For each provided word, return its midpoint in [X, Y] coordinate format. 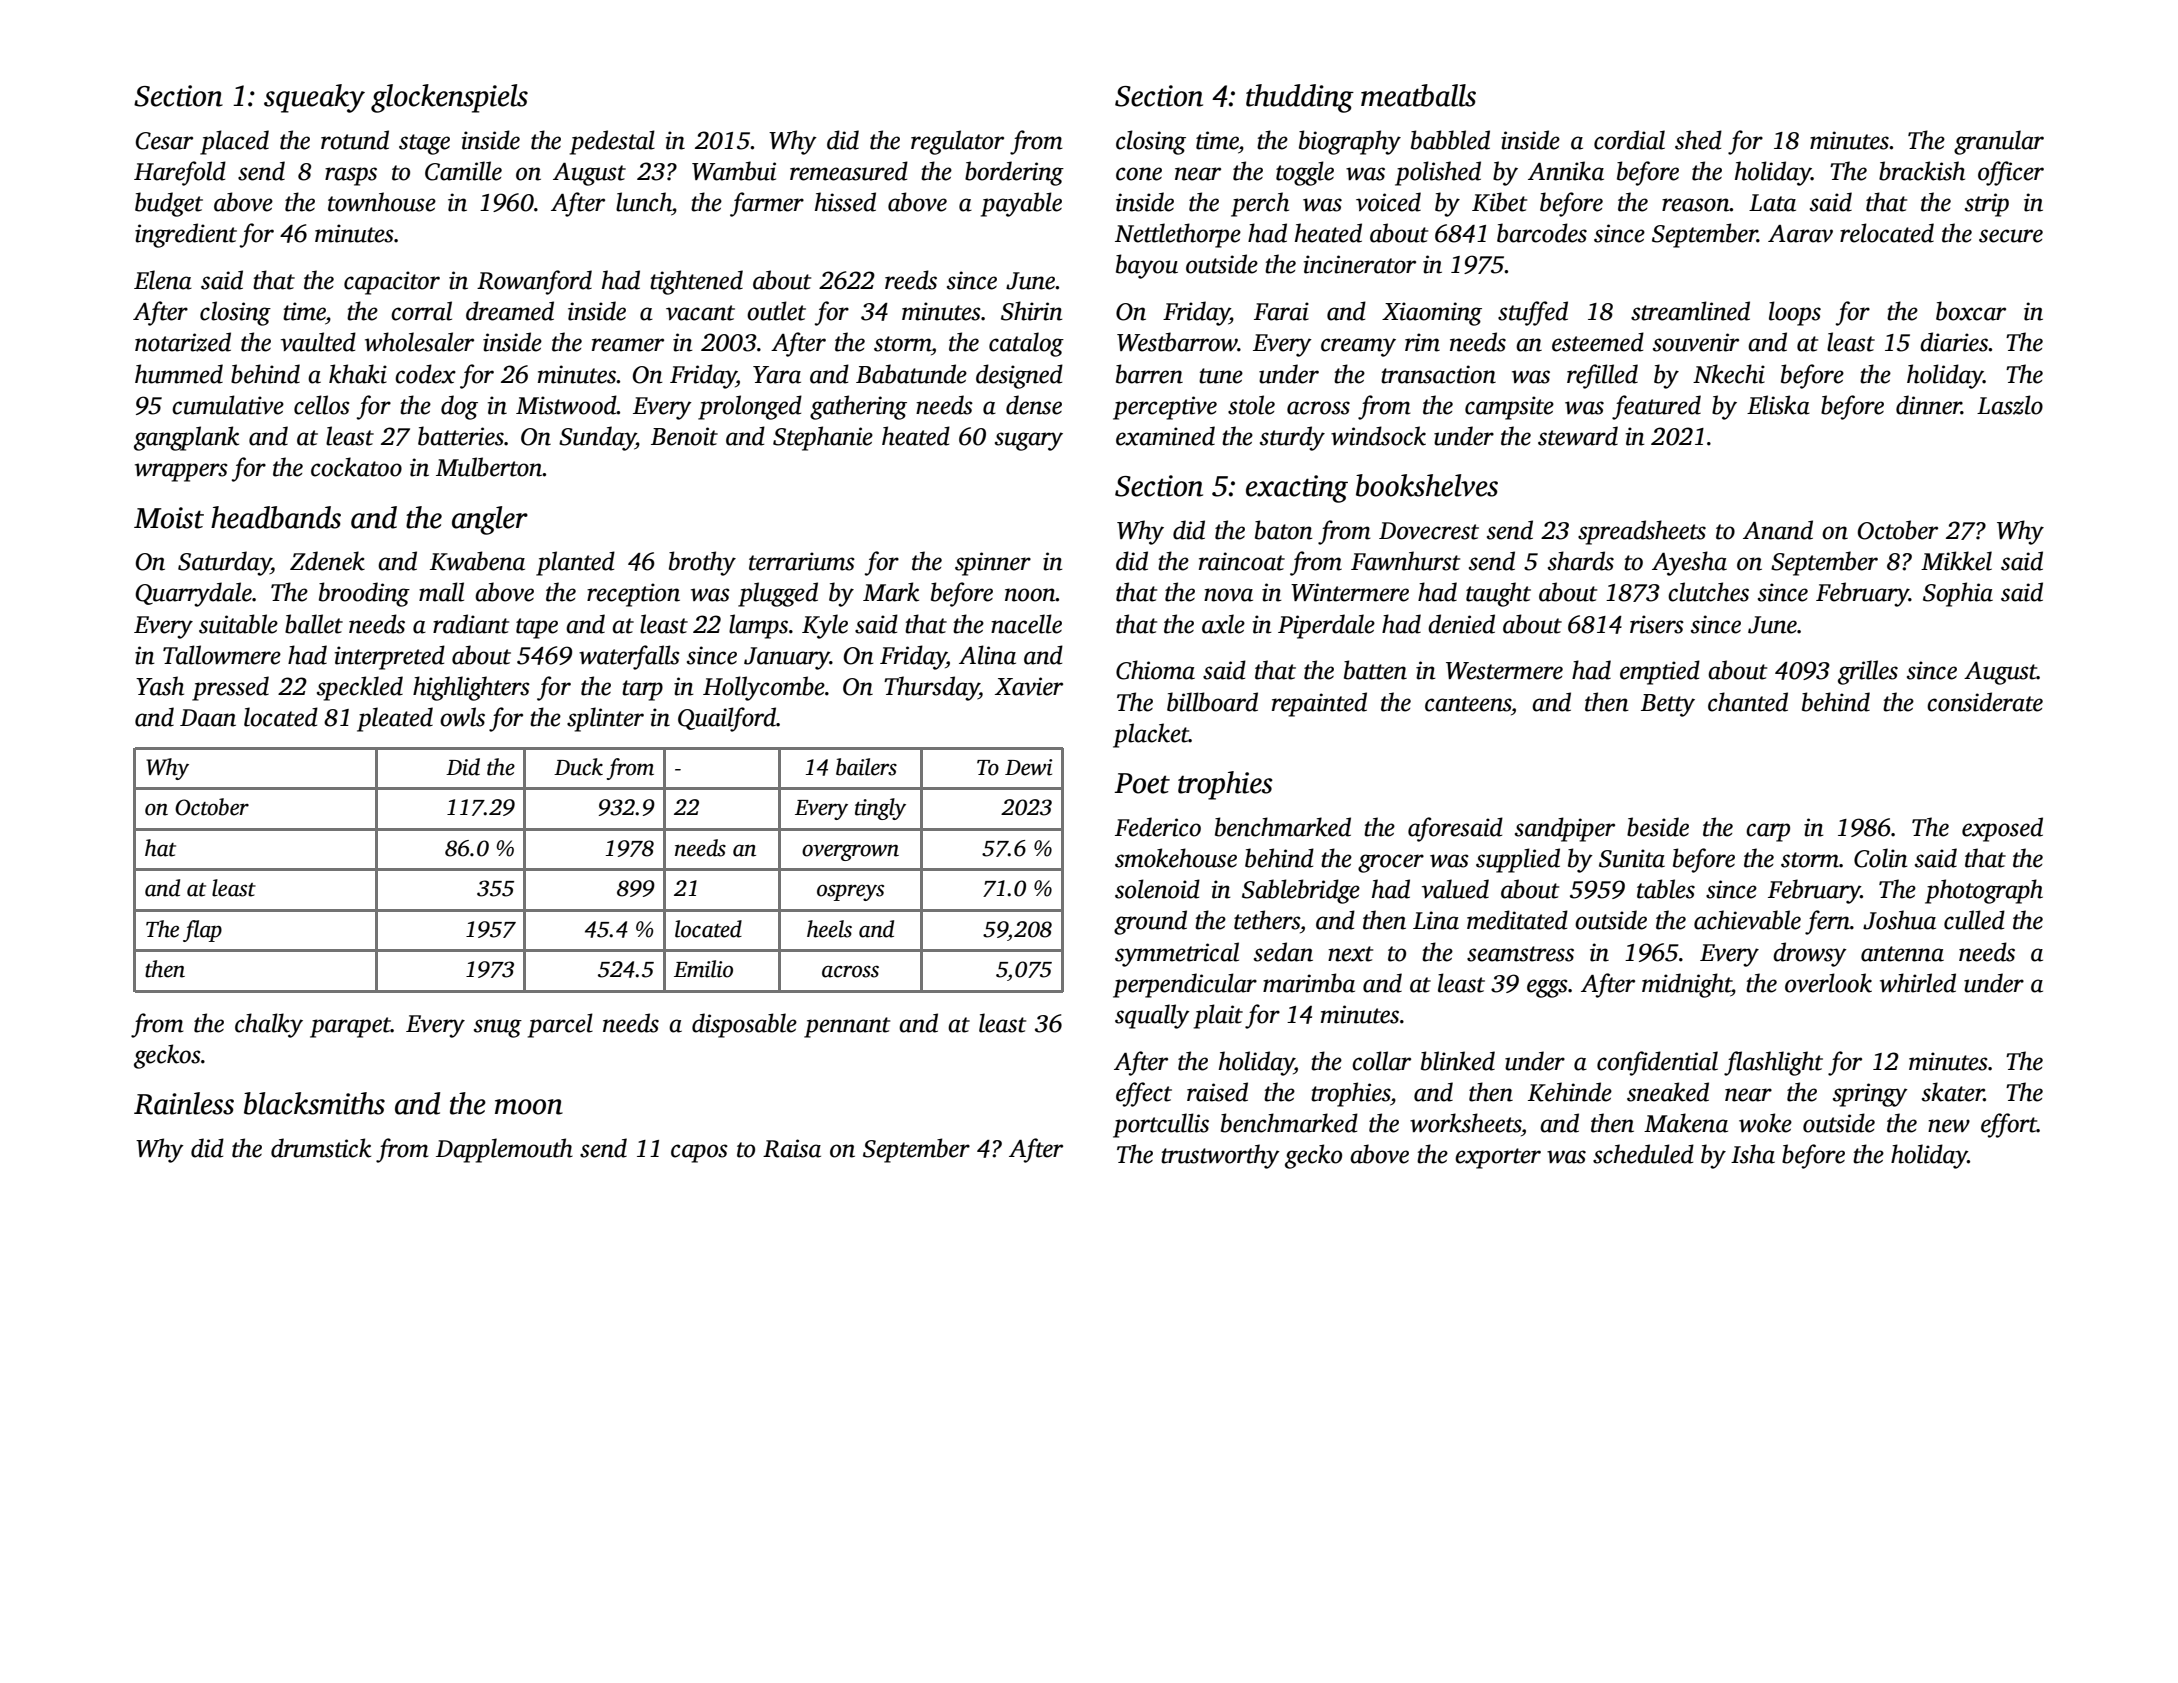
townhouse [382, 202]
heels [829, 929]
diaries [1954, 342]
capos [699, 1153]
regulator [957, 142]
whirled [1918, 983]
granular [1999, 142]
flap [202, 931]
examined [1165, 436]
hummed [179, 374]
